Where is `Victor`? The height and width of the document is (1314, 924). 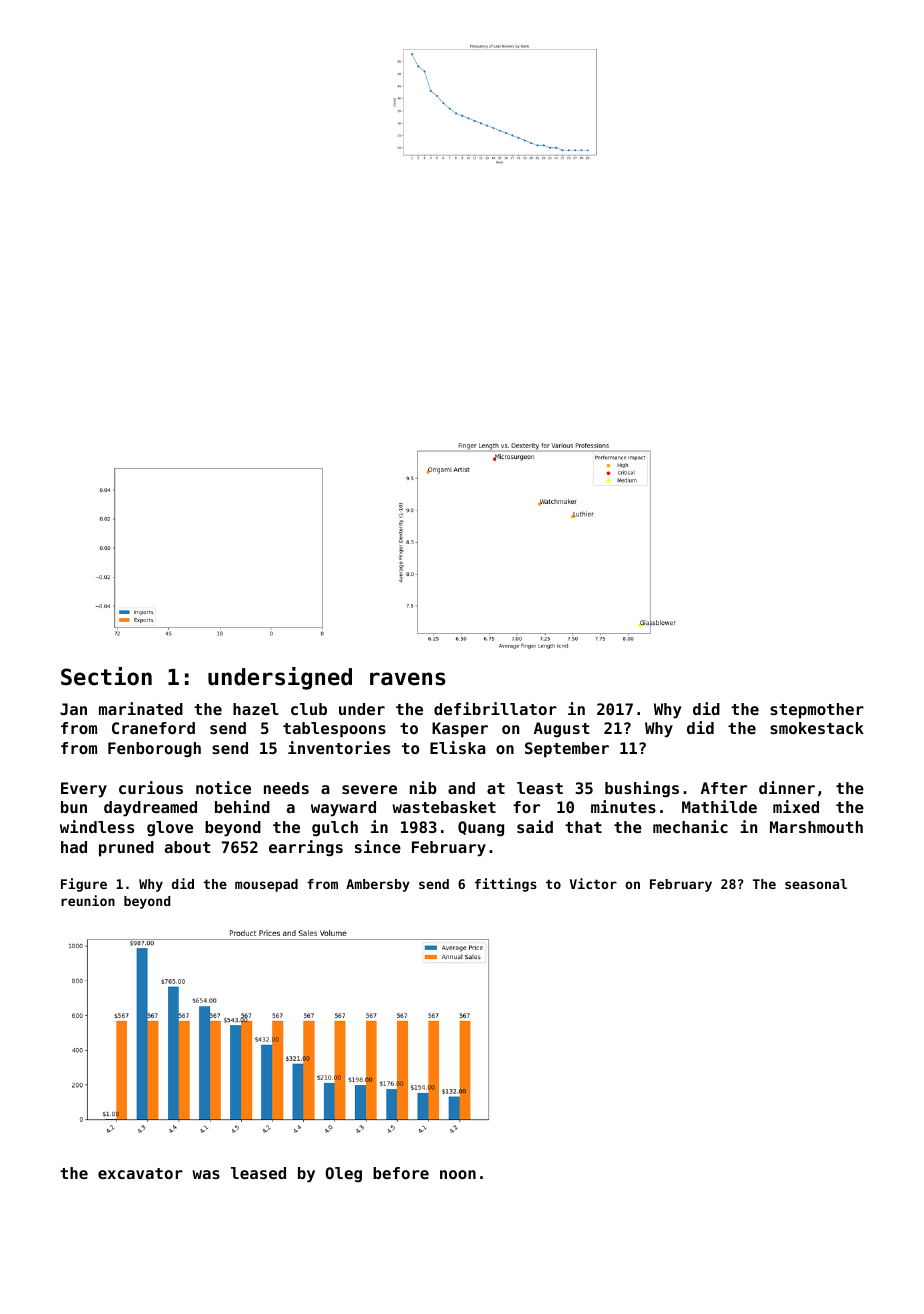
Victor is located at coordinates (593, 883).
